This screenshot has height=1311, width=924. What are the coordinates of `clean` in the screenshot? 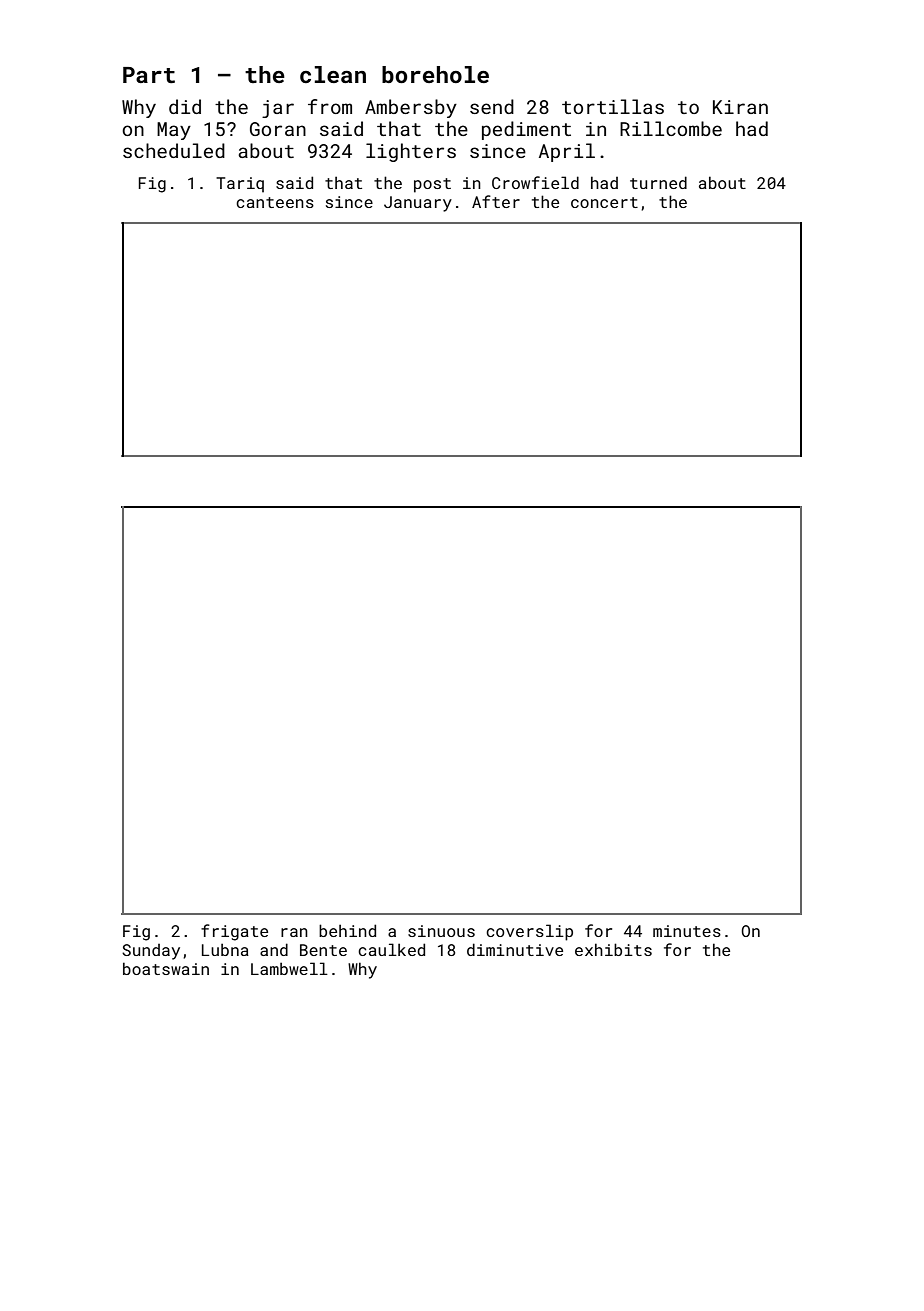 It's located at (333, 74).
